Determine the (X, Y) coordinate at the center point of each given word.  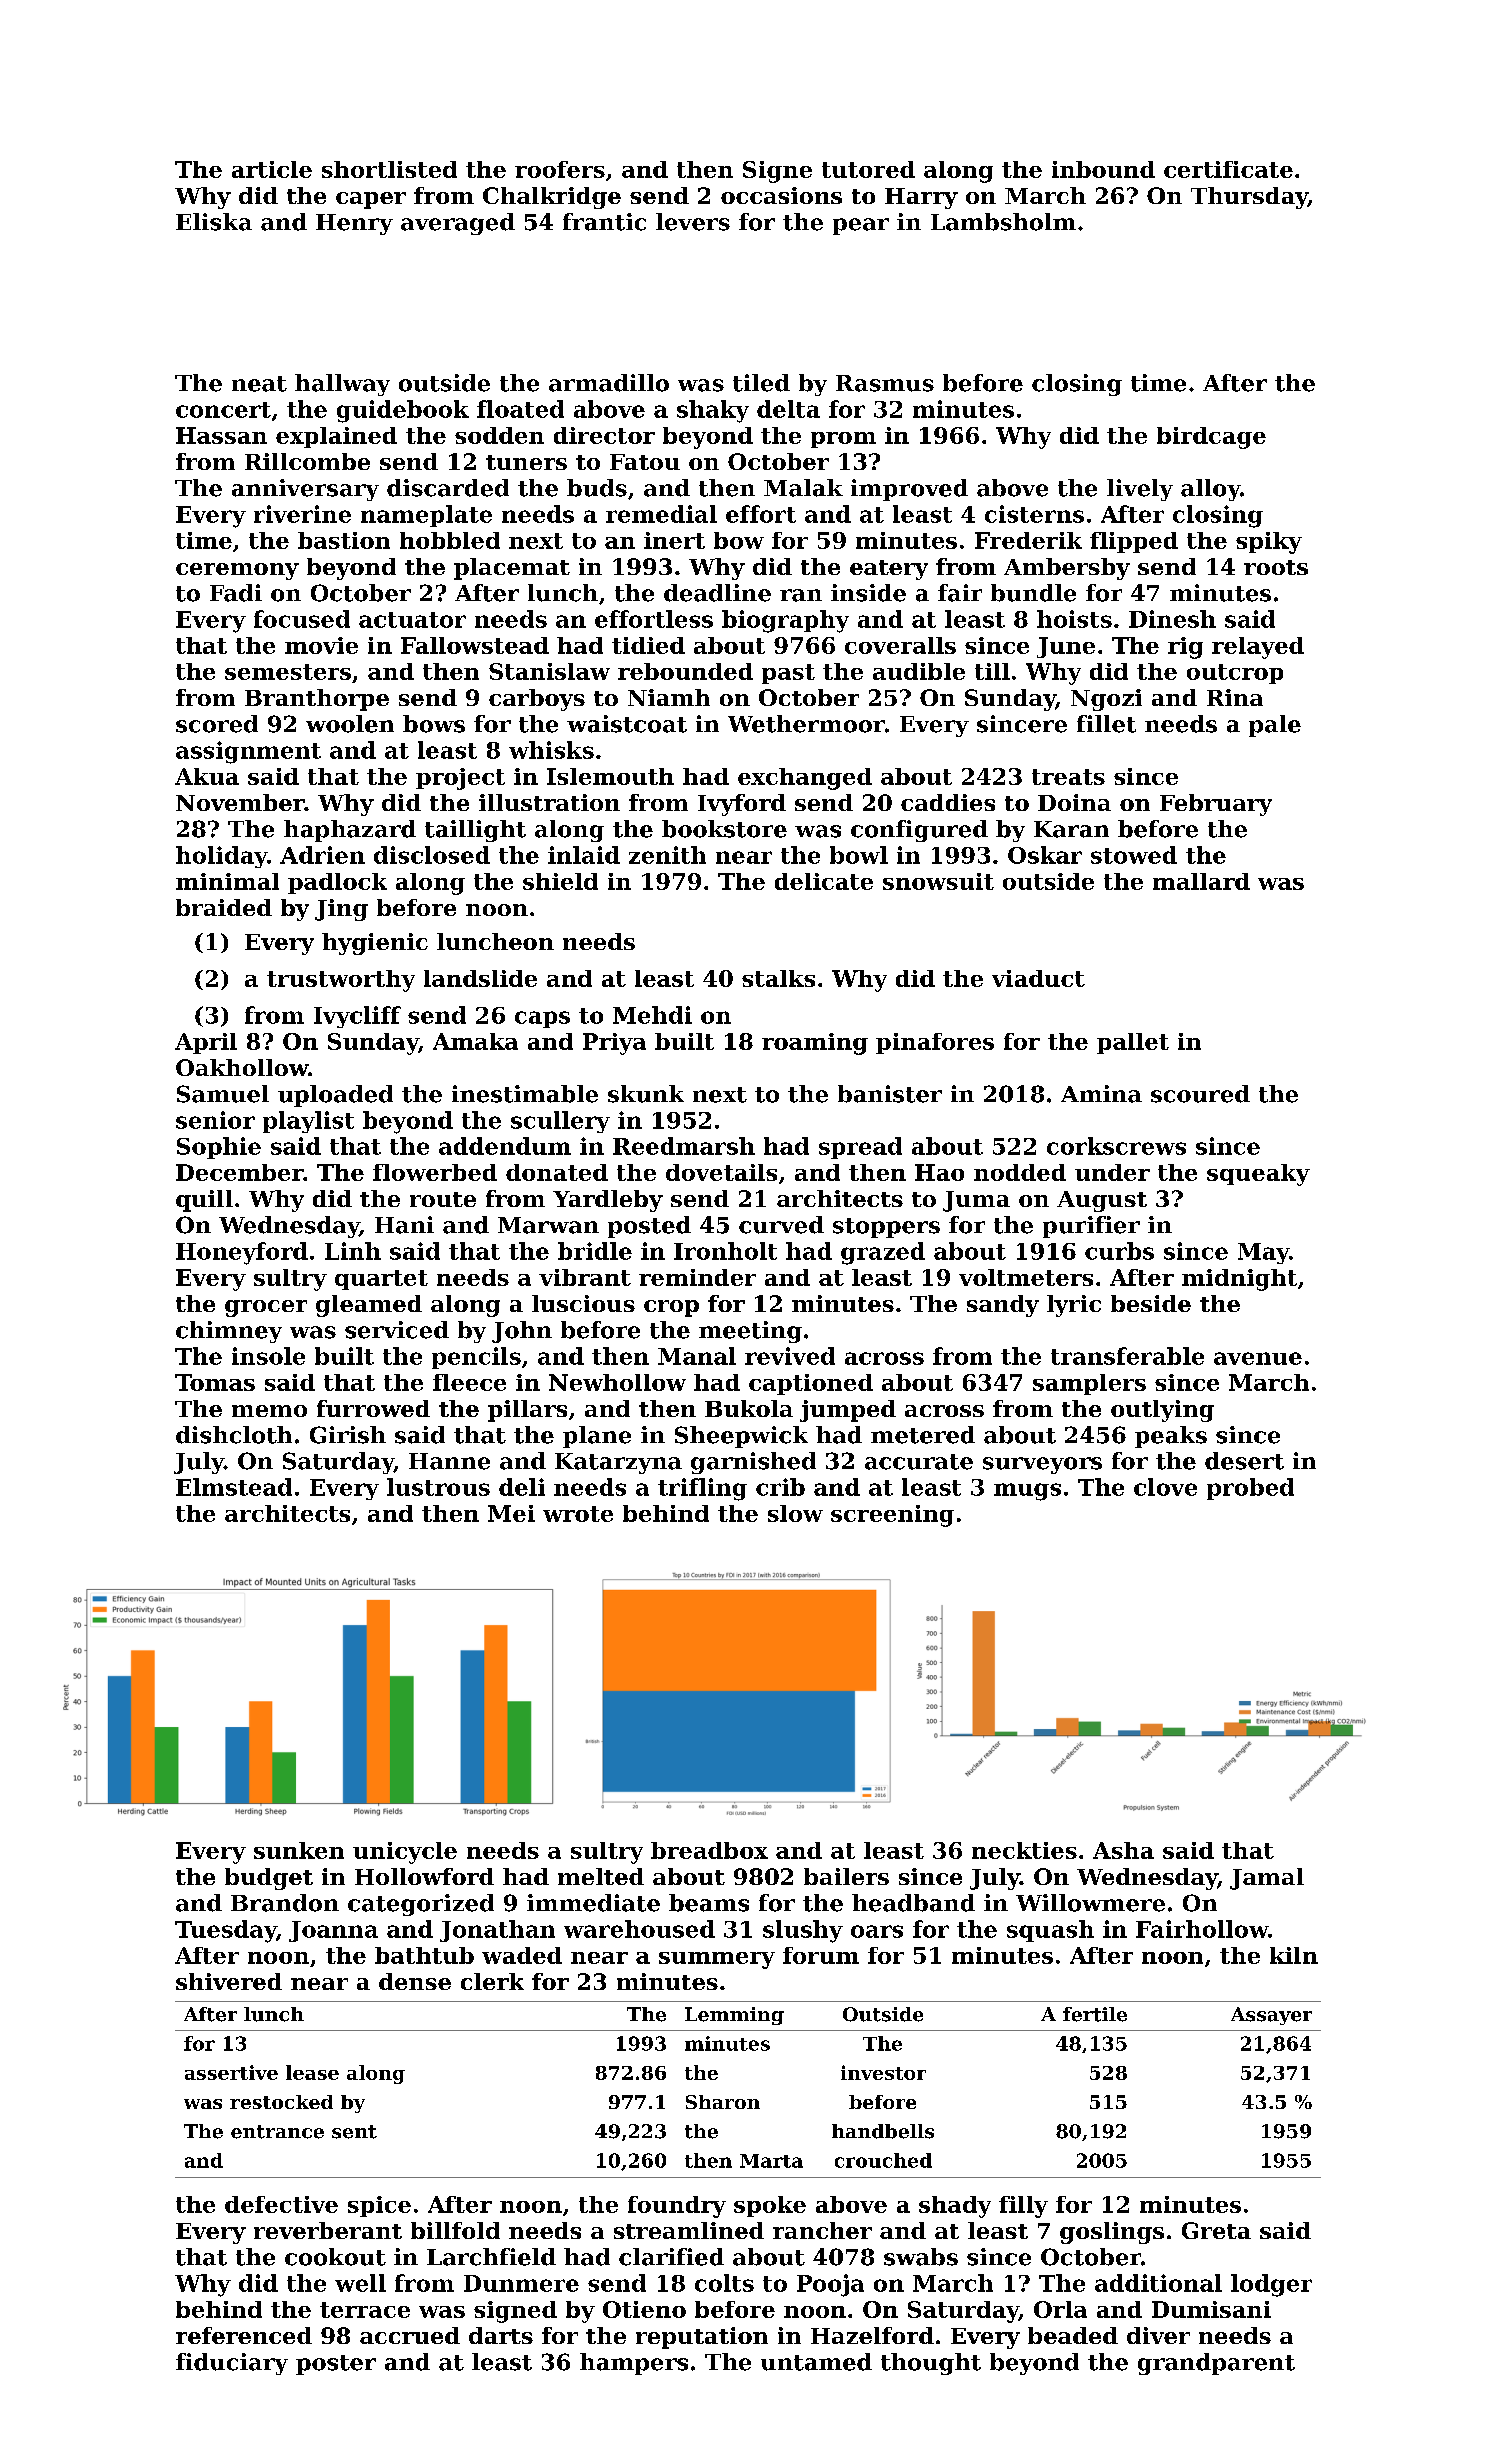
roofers (560, 169)
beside (1151, 1303)
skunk (646, 1094)
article (272, 169)
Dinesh (1172, 619)
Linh (353, 1251)
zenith (667, 855)
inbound (1103, 169)
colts (724, 2283)
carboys (537, 700)
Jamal (1267, 1879)
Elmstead (234, 1487)
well (360, 2283)
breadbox (709, 1850)
